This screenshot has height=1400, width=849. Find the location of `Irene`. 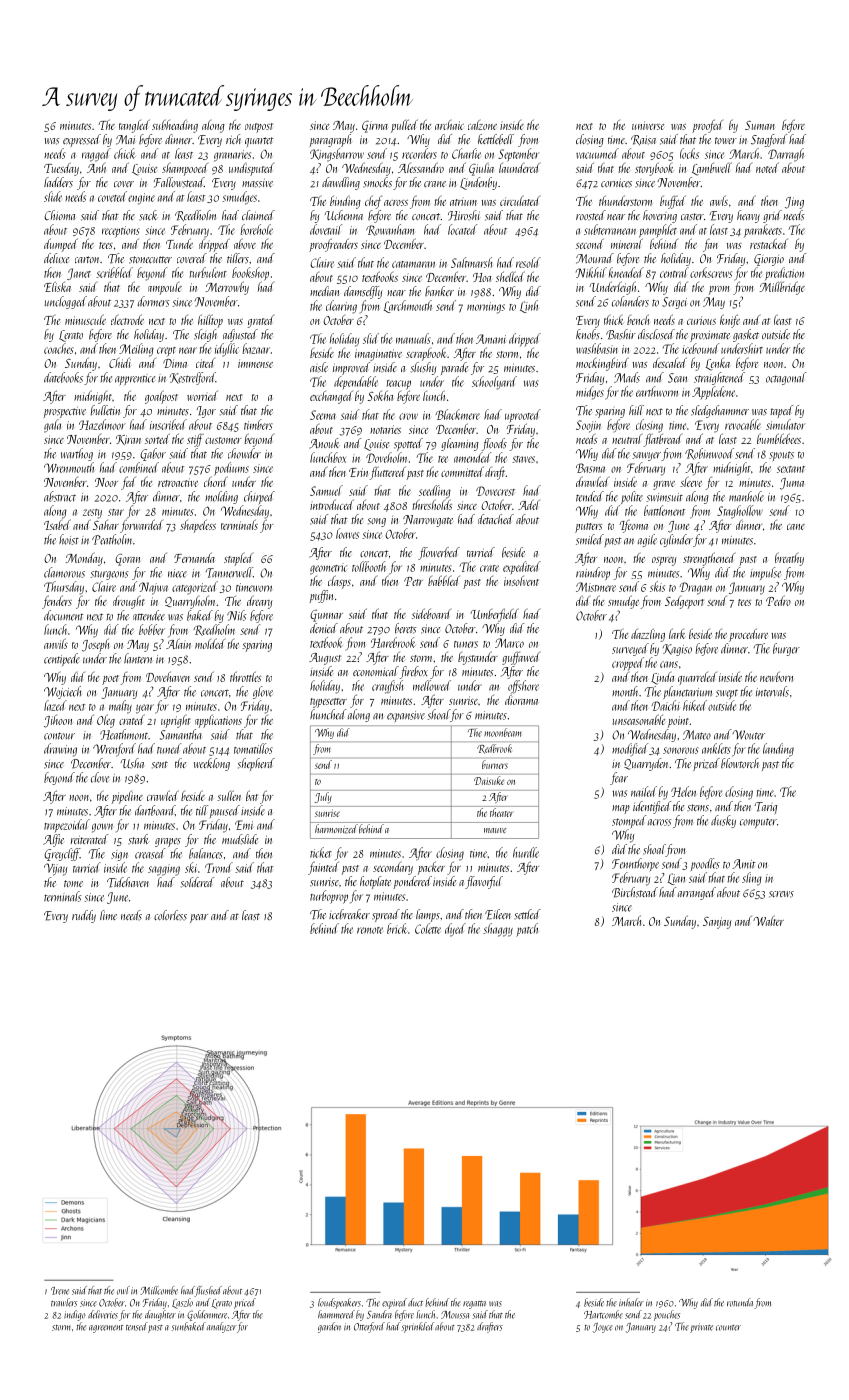

Irene is located at coordinates (60, 1291).
